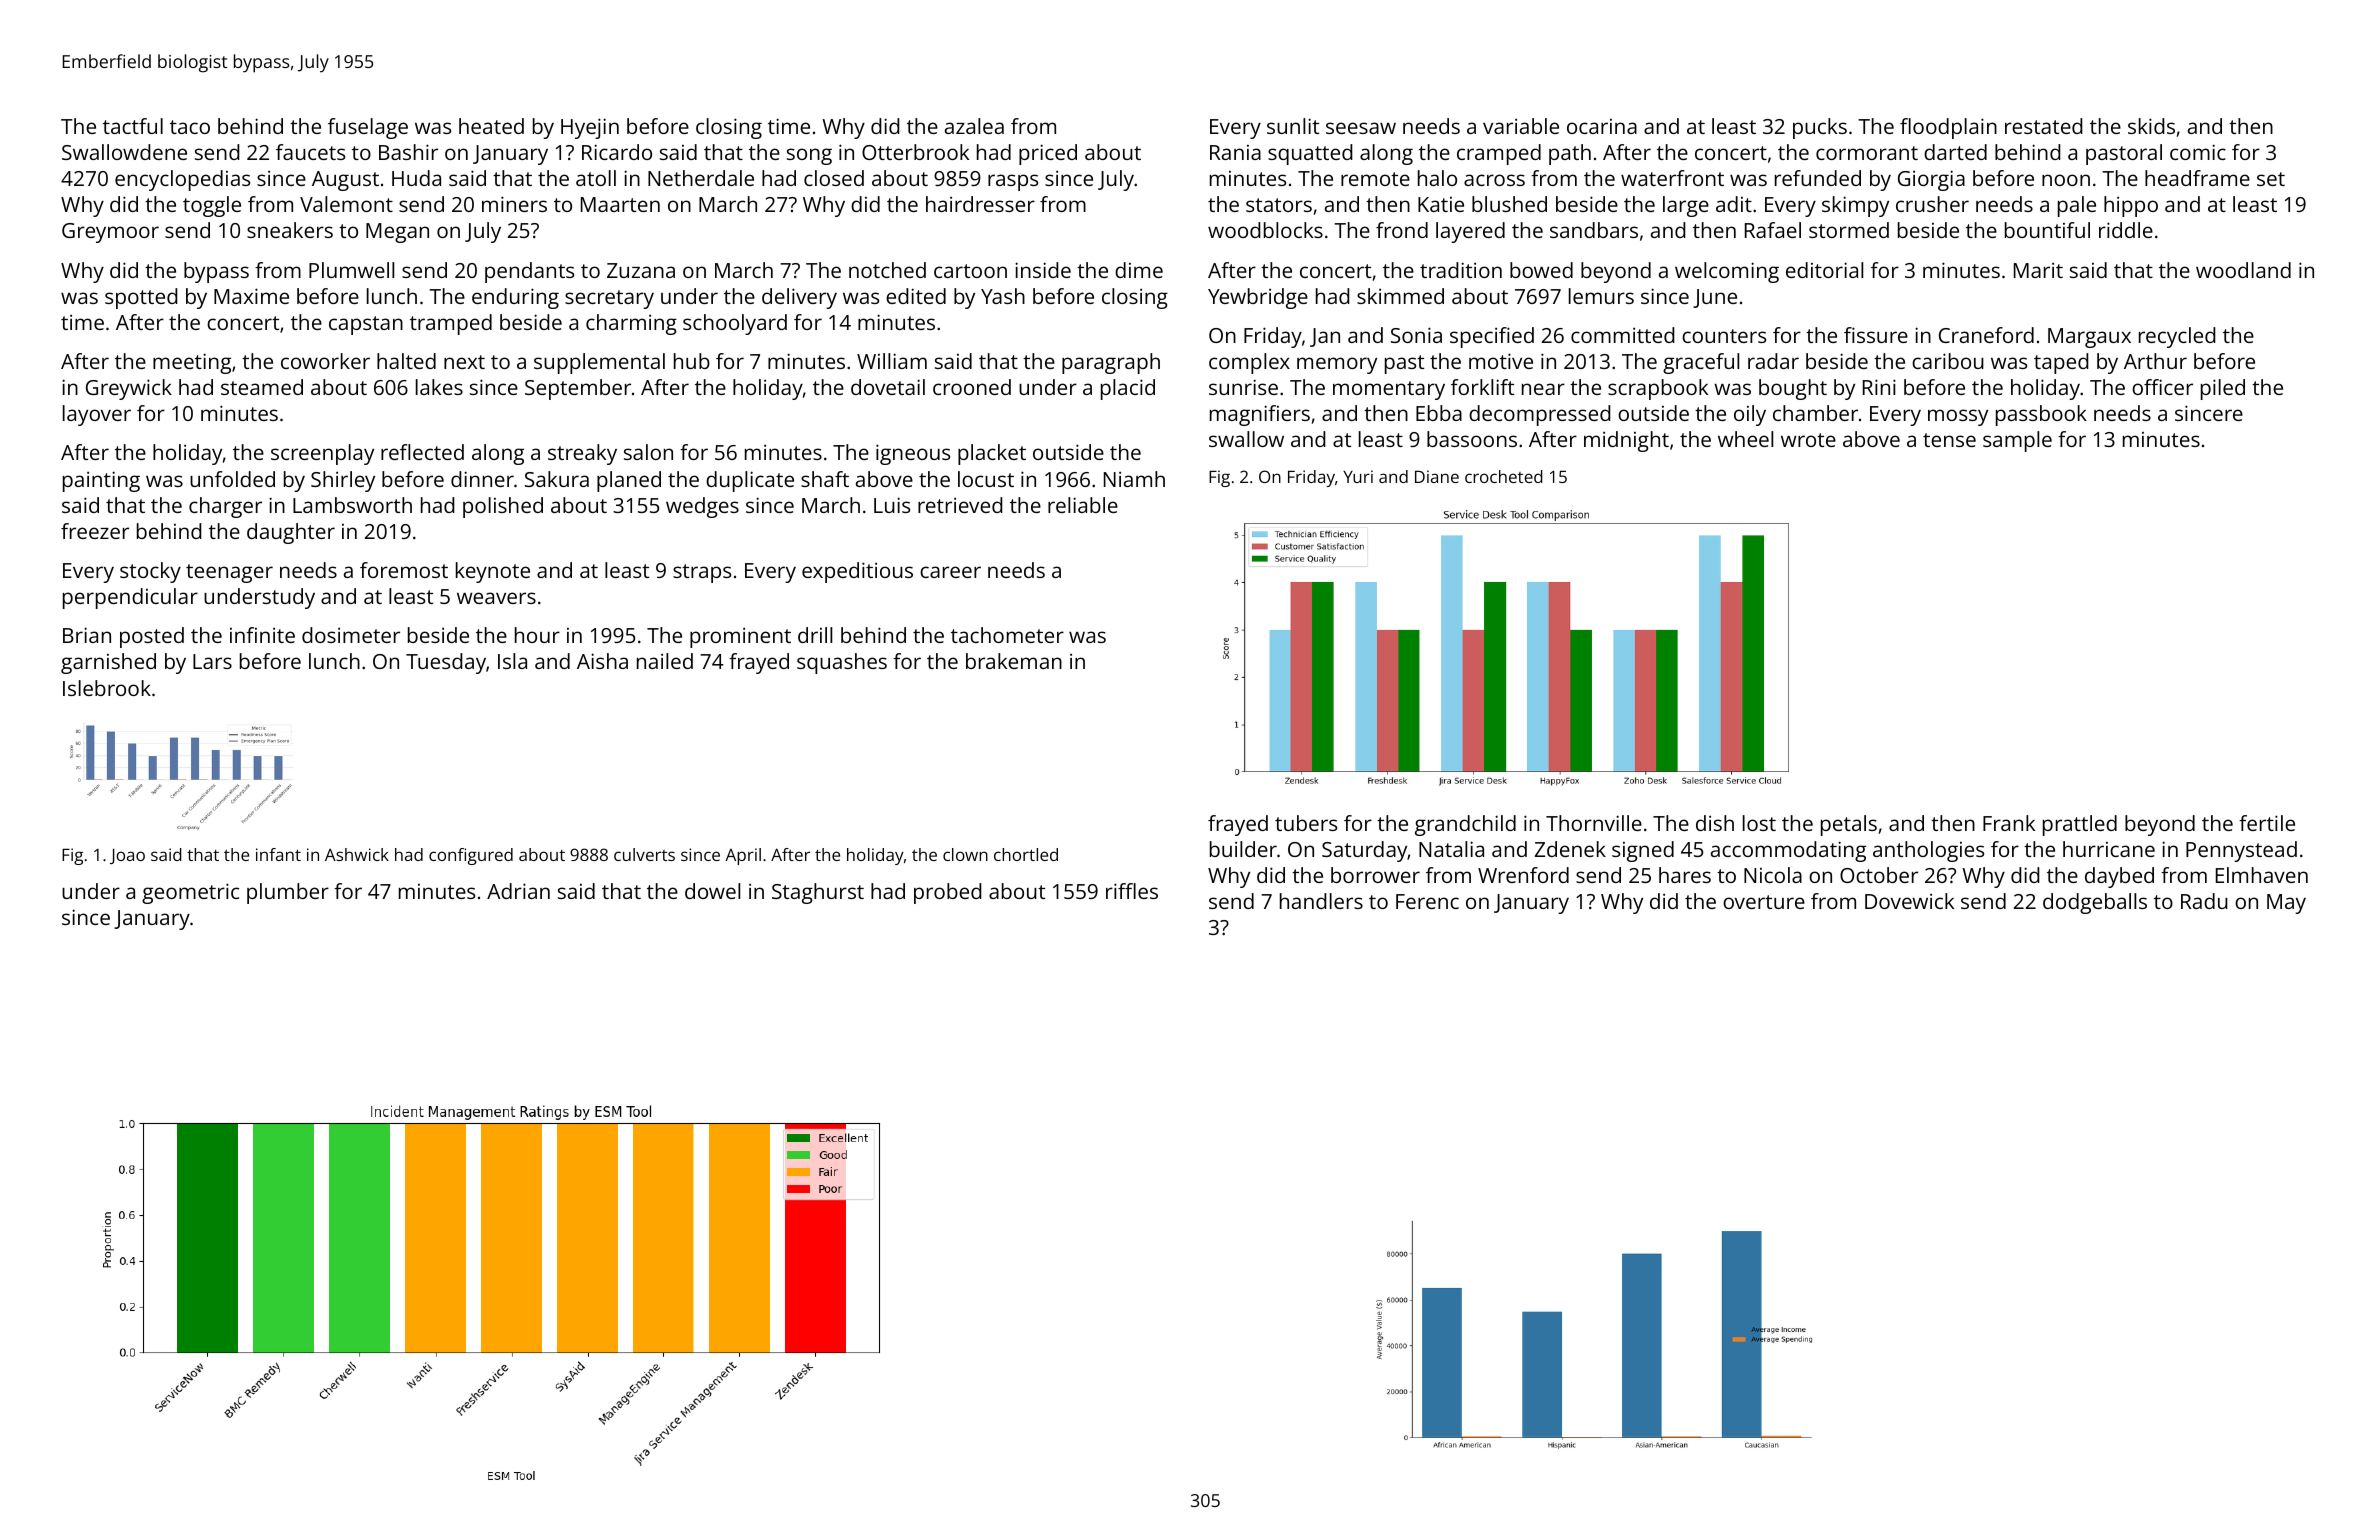 The height and width of the screenshot is (1540, 2380). I want to click on dish, so click(1715, 823).
